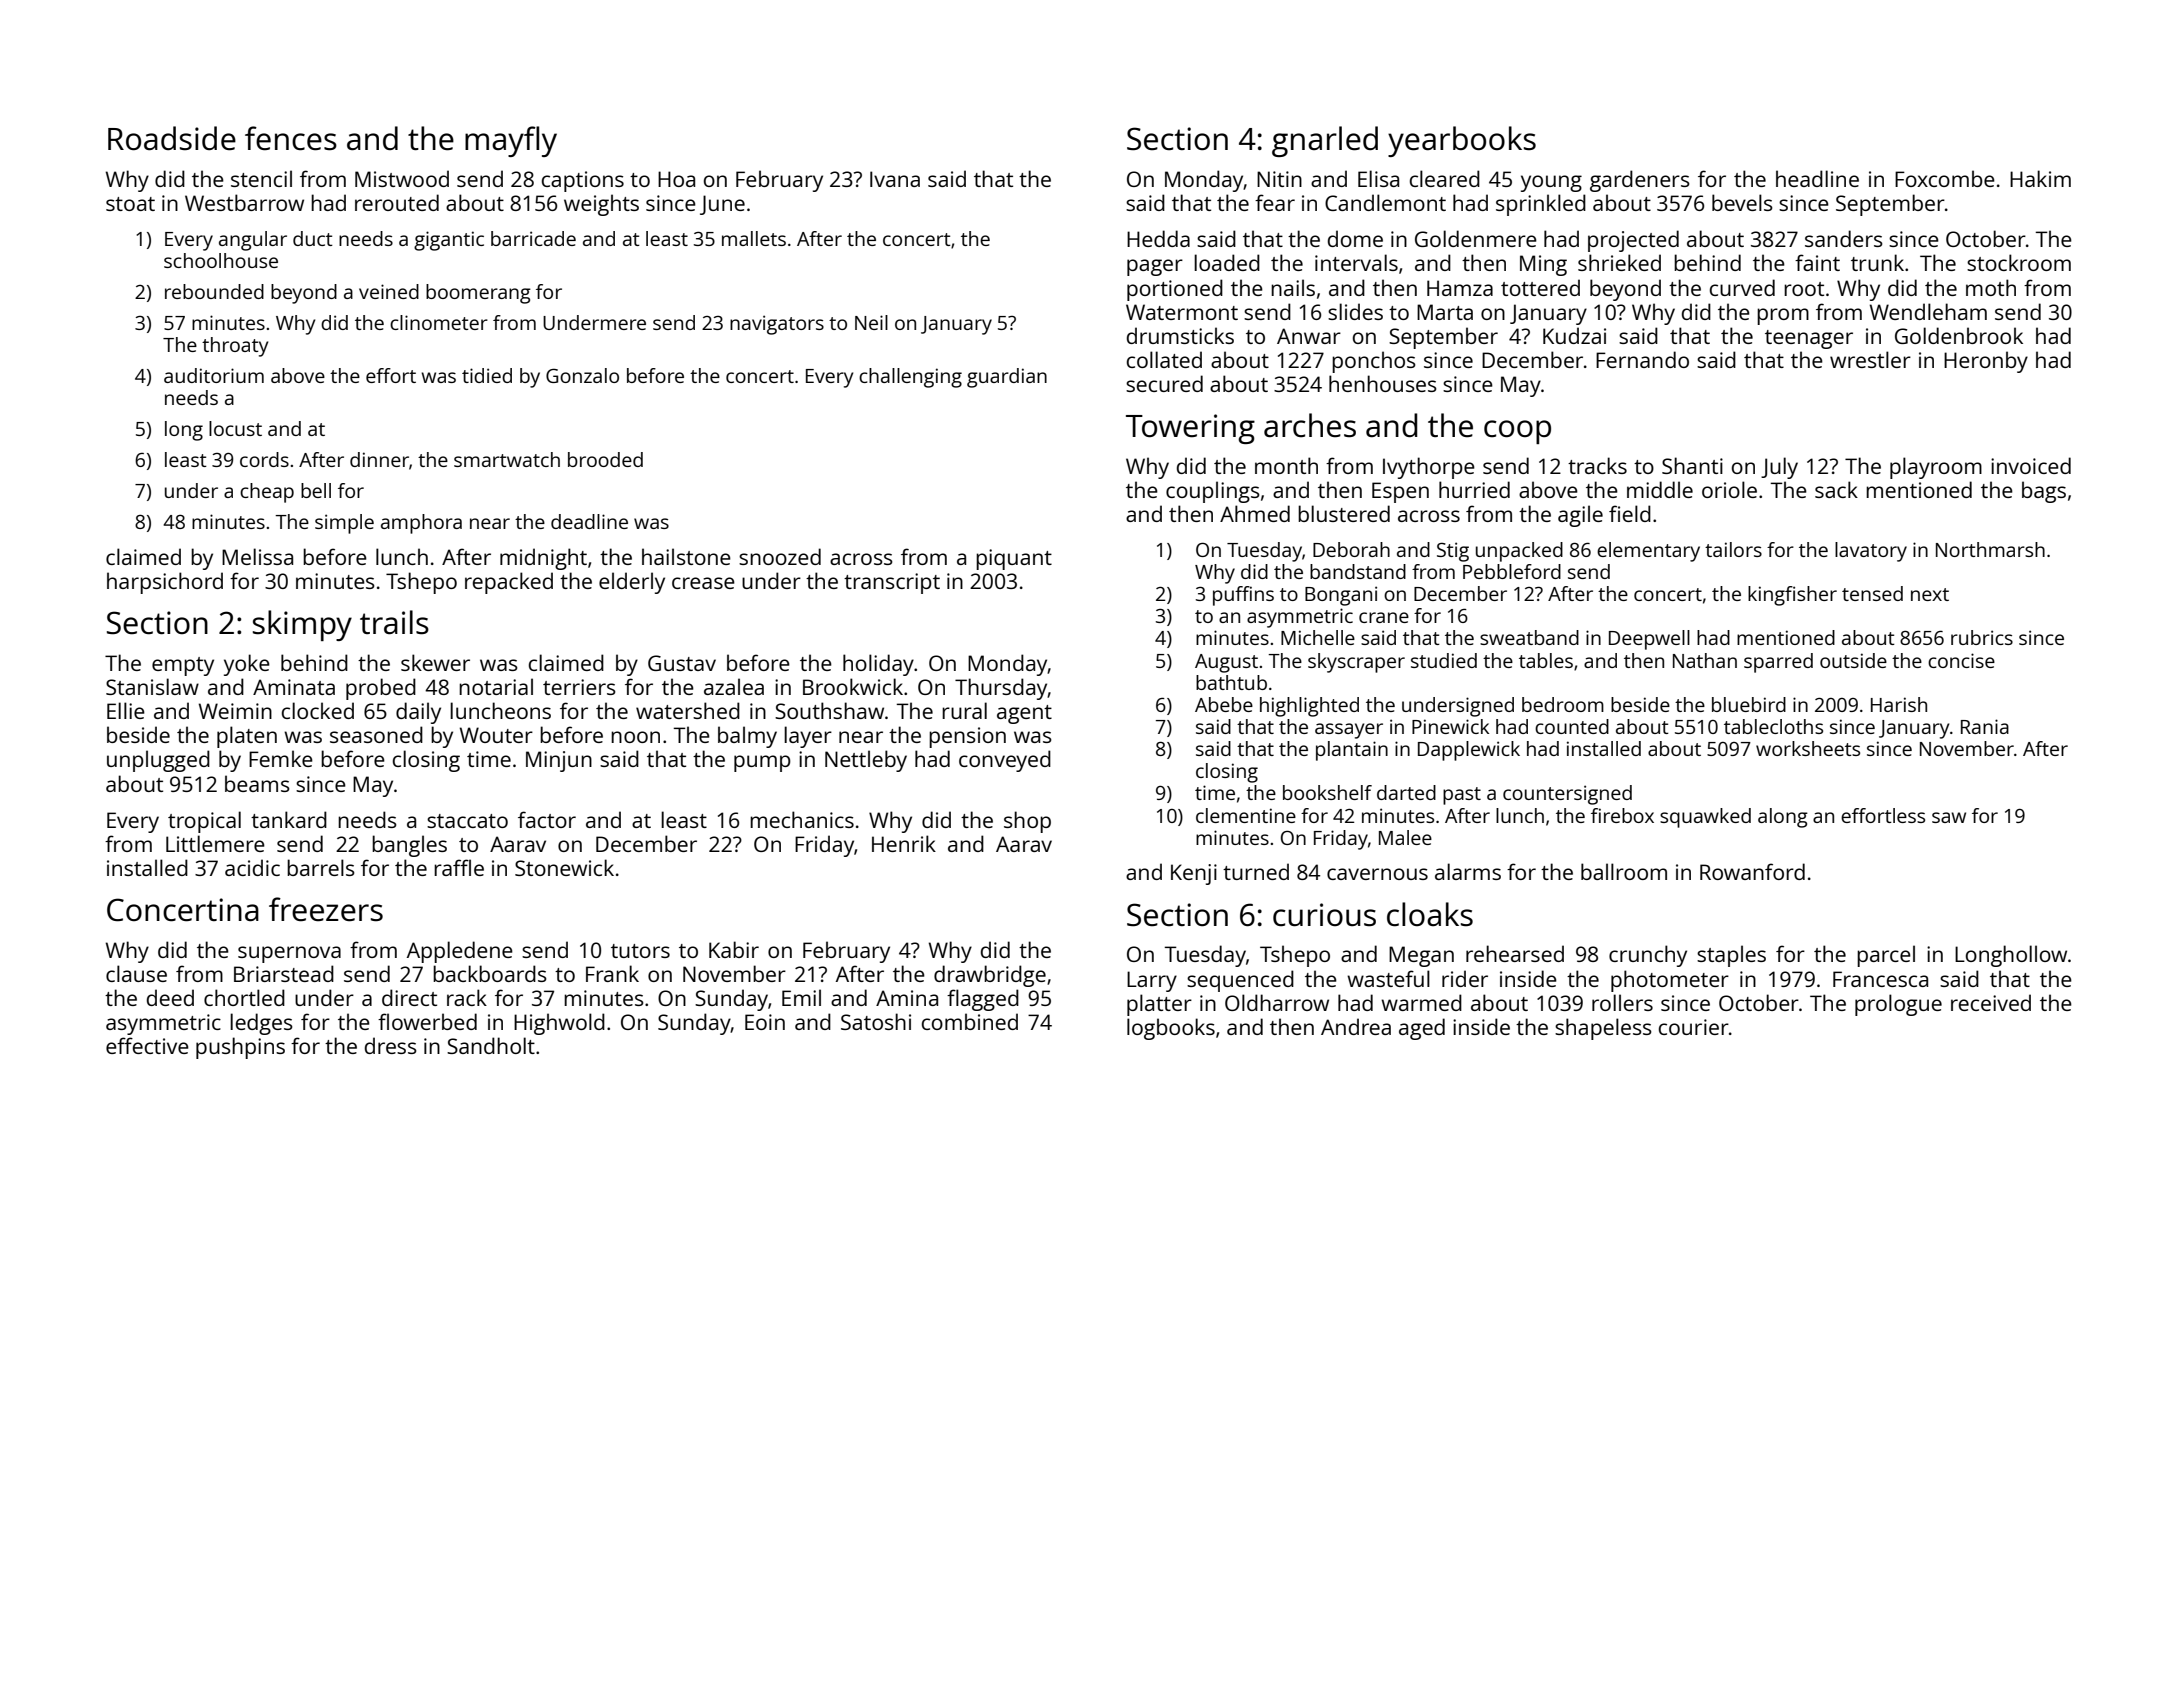  What do you see at coordinates (895, 179) in the document?
I see `Ivana` at bounding box center [895, 179].
